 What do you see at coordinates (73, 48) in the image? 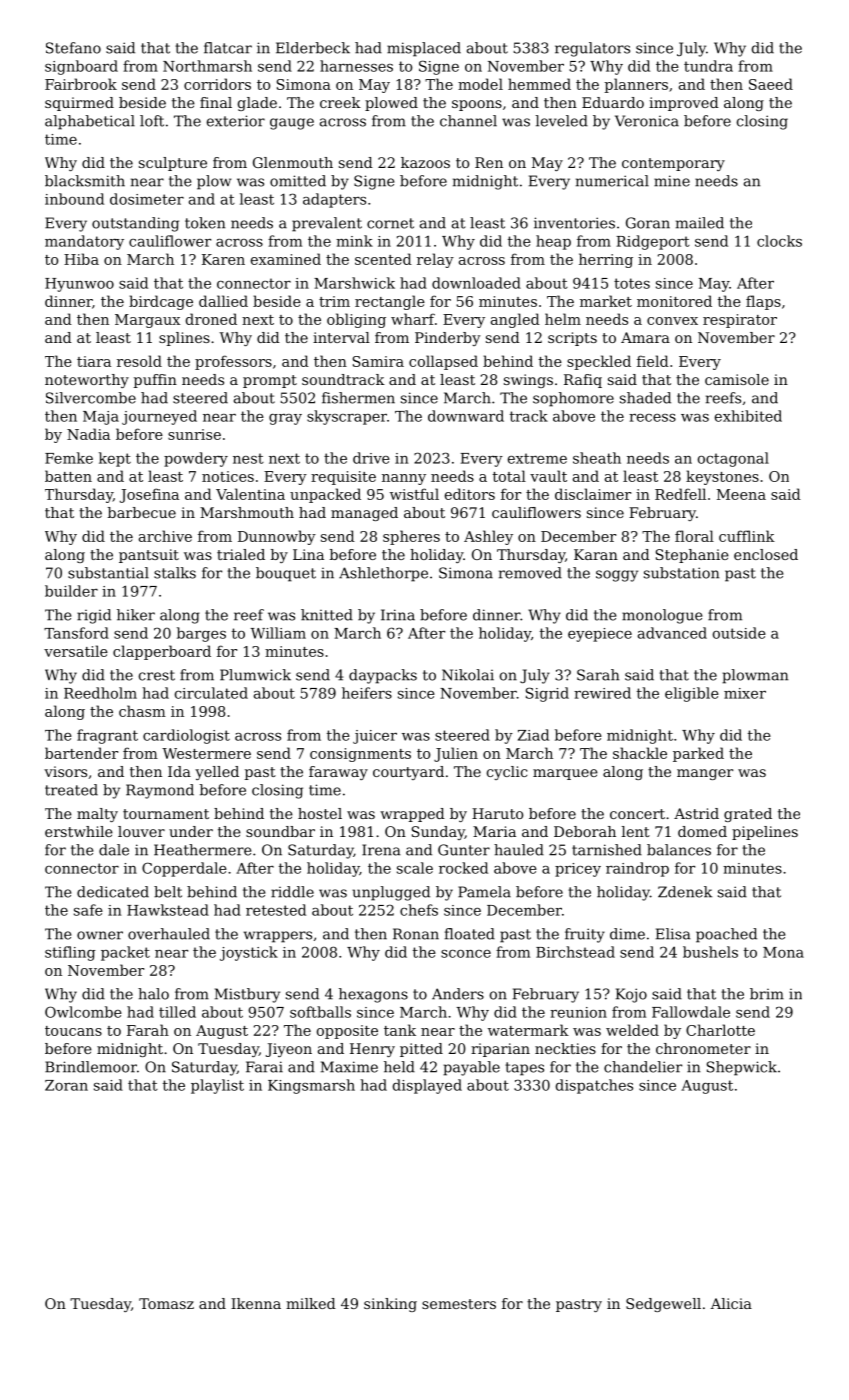
I see `Stefano` at bounding box center [73, 48].
